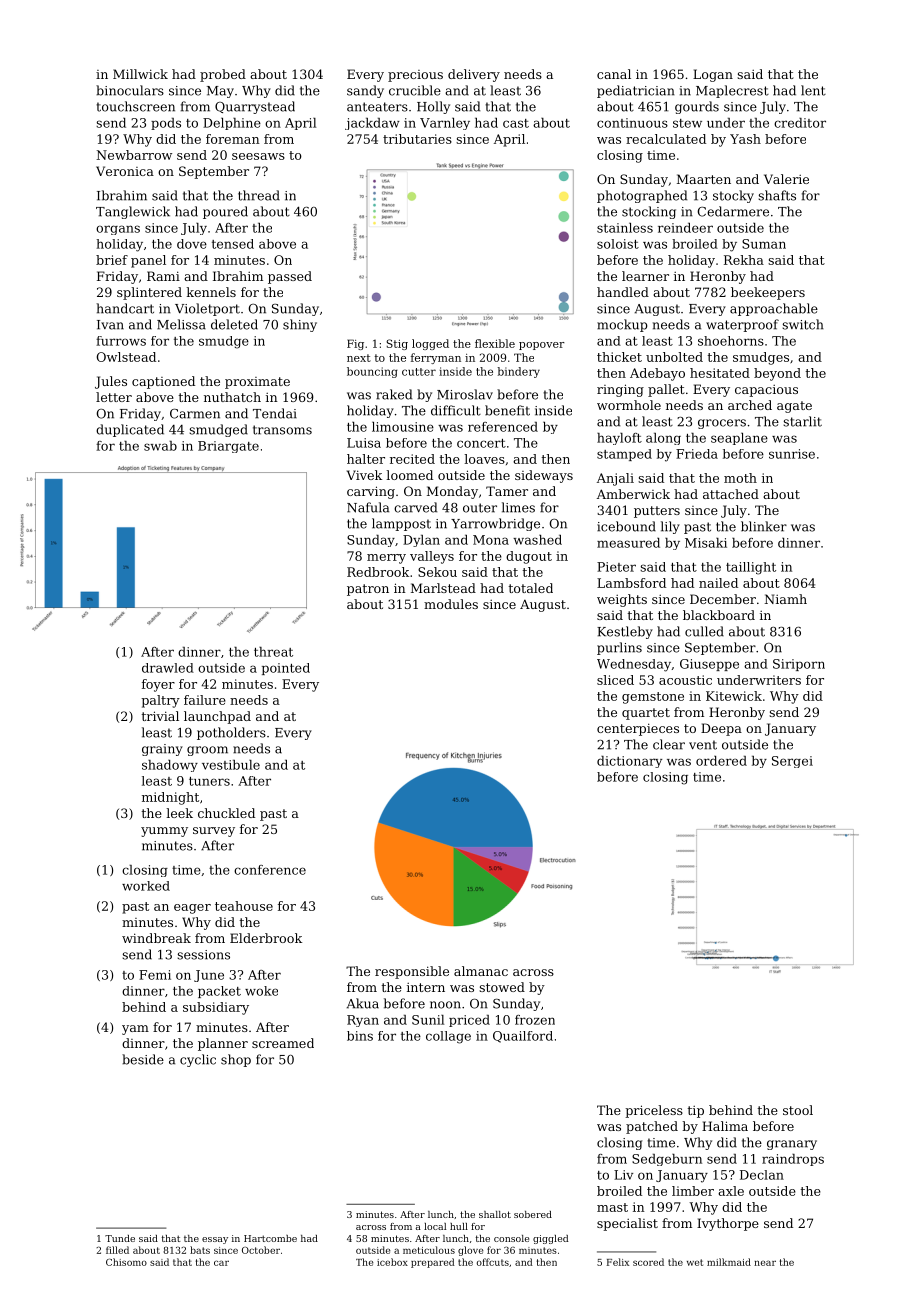 The image size is (924, 1308). What do you see at coordinates (745, 139) in the screenshot?
I see `Yash` at bounding box center [745, 139].
